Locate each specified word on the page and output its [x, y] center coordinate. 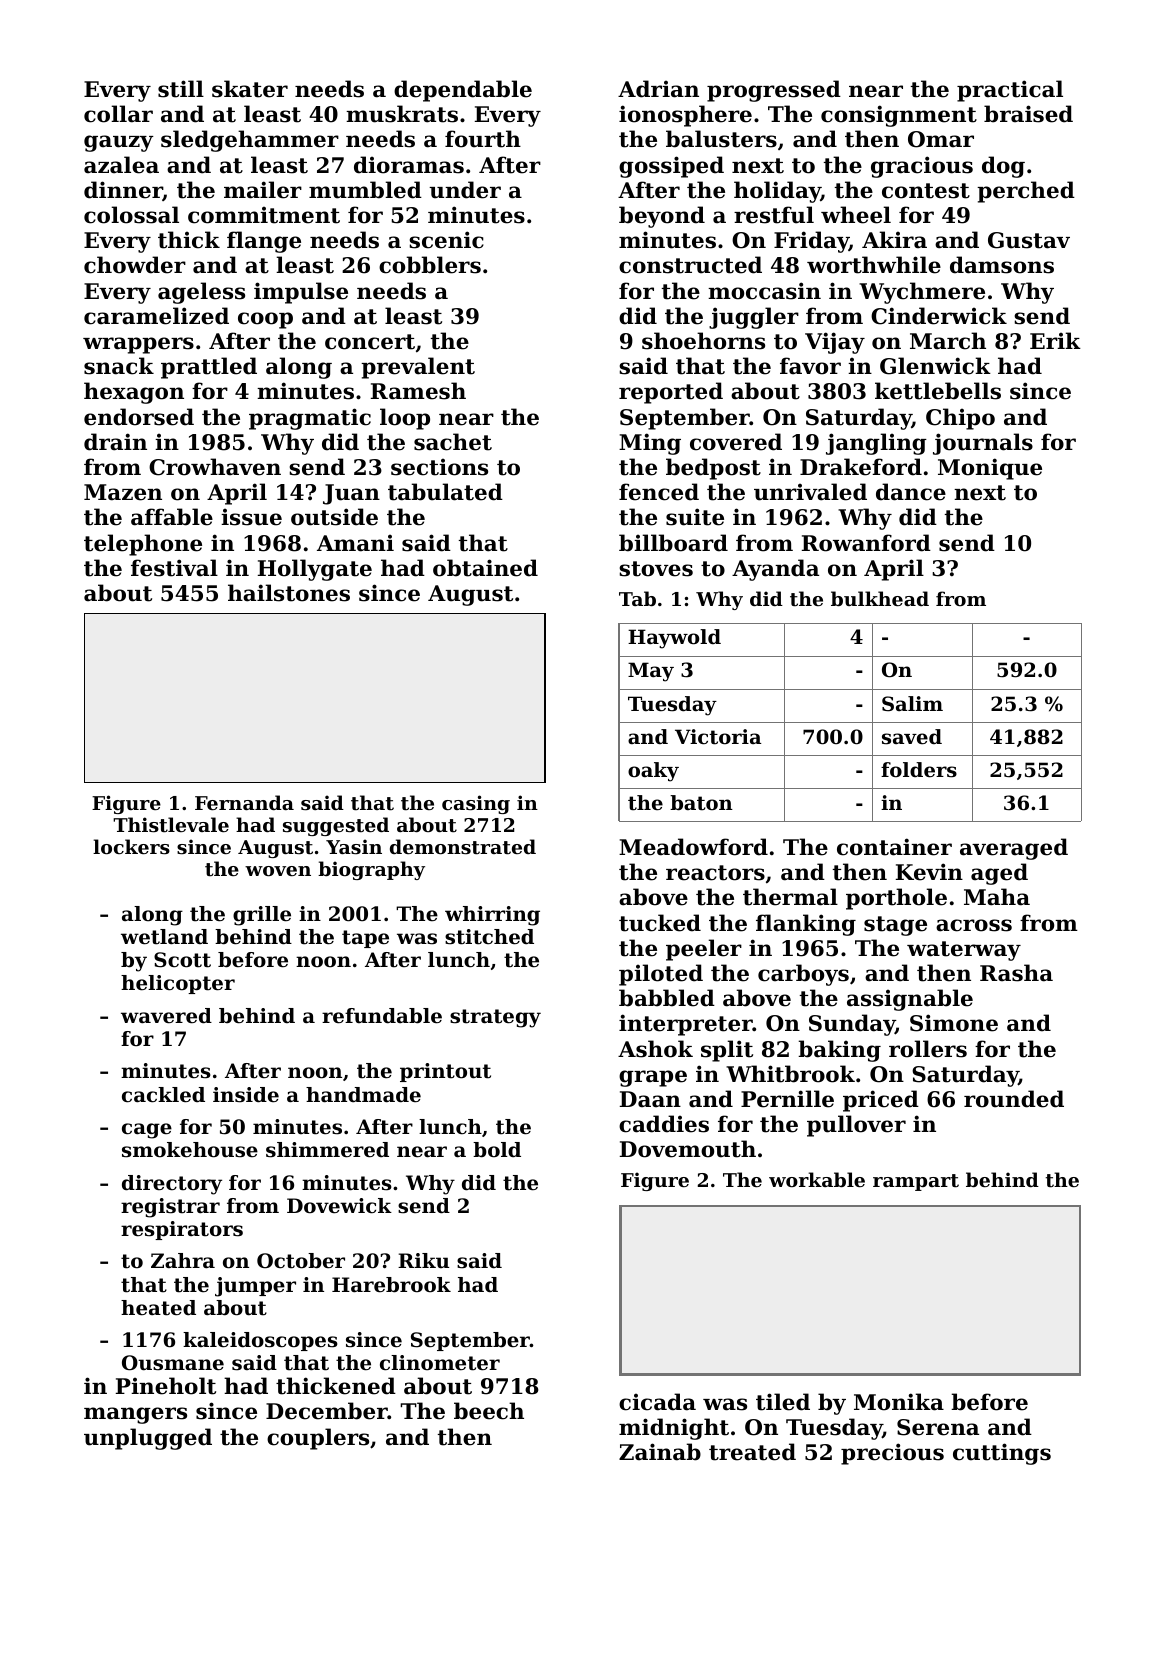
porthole [896, 899]
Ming [650, 444]
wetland [164, 937]
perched [1026, 192]
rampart [916, 1182]
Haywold [674, 639]
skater [250, 89]
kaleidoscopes [260, 1341]
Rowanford [866, 543]
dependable [463, 91]
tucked [660, 923]
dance [911, 492]
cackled [163, 1095]
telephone [143, 545]
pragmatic [310, 419]
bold [497, 1150]
